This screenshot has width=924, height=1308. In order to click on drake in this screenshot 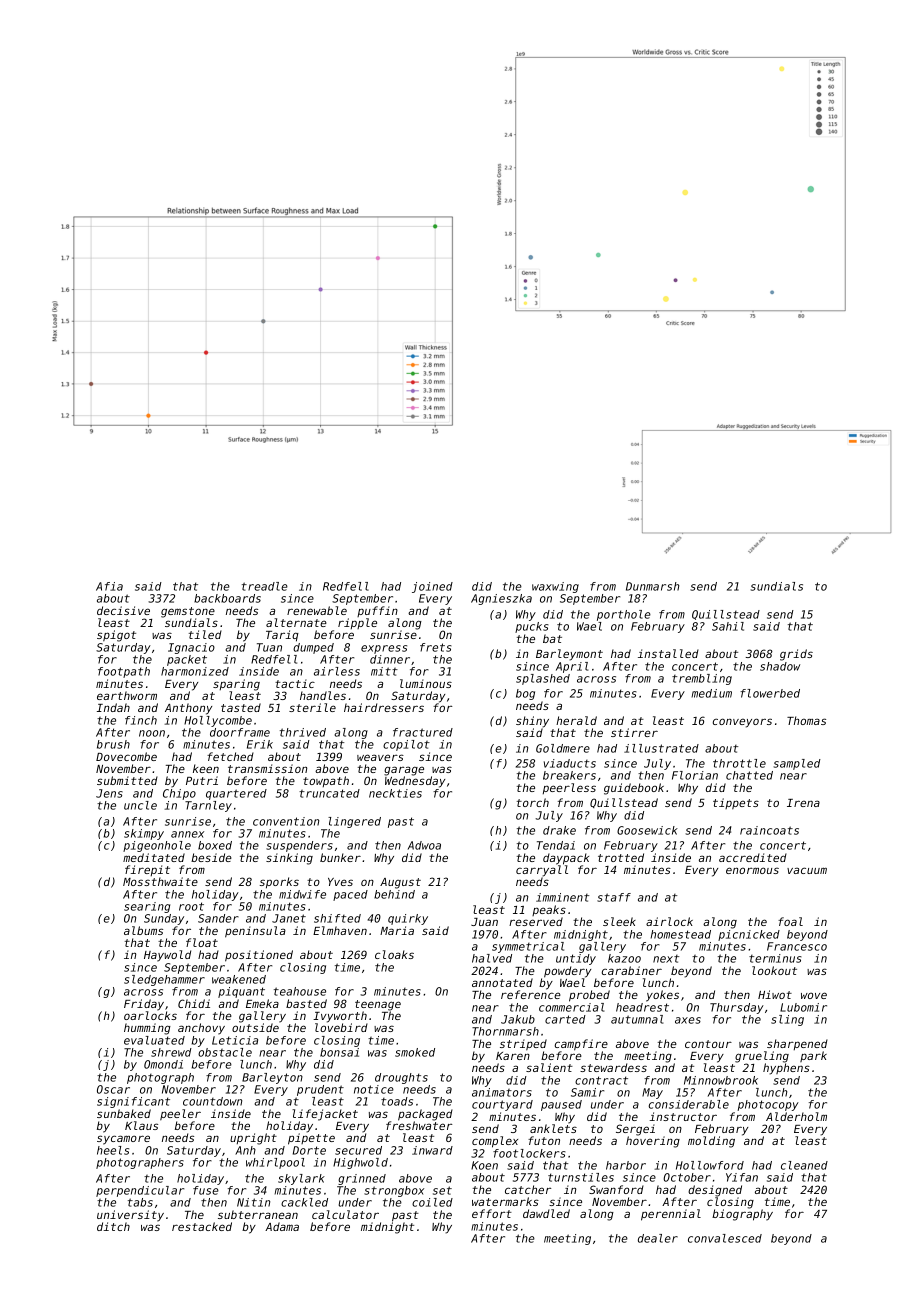, I will do `click(559, 830)`.
